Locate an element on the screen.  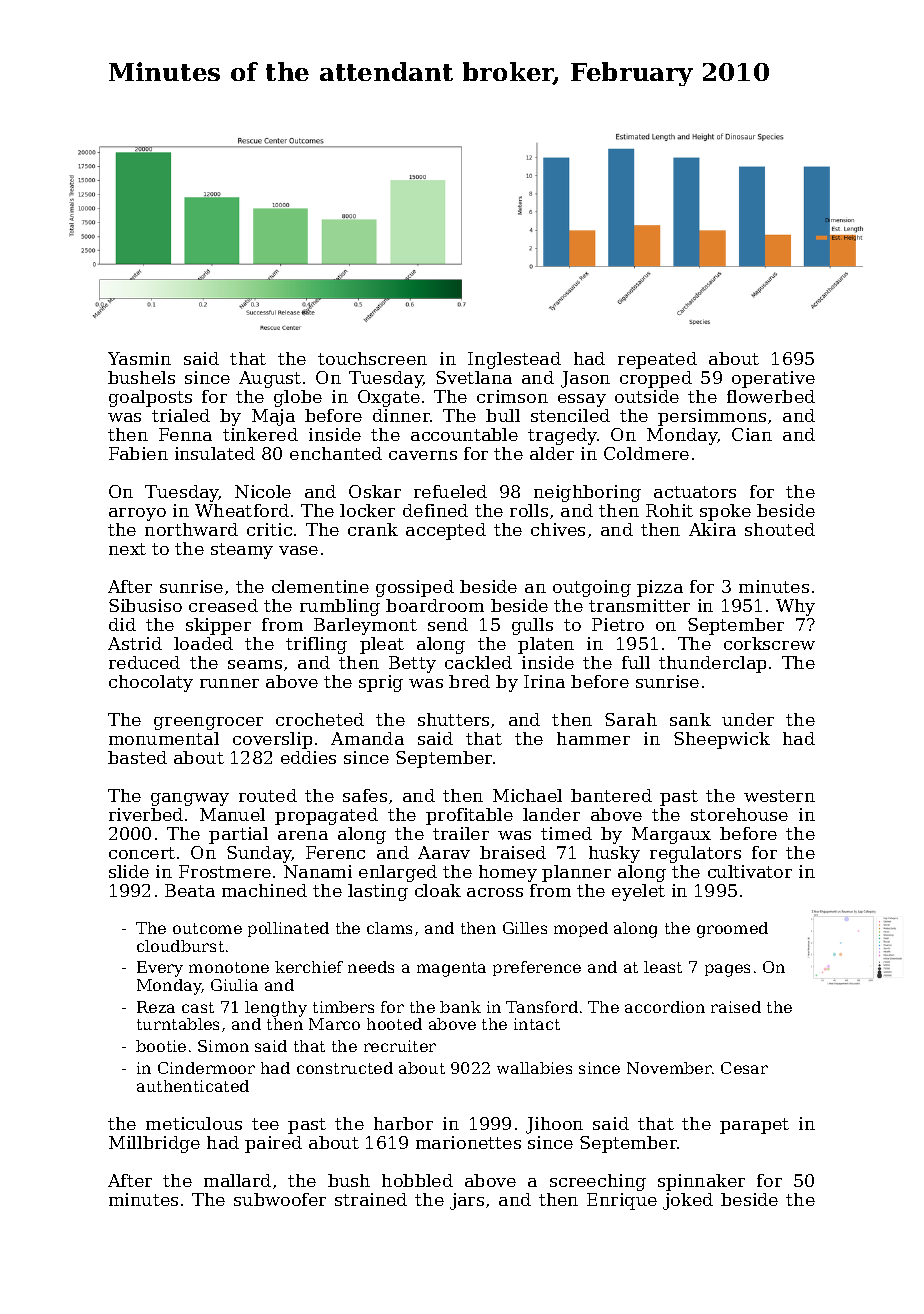
tee is located at coordinates (265, 1124).
